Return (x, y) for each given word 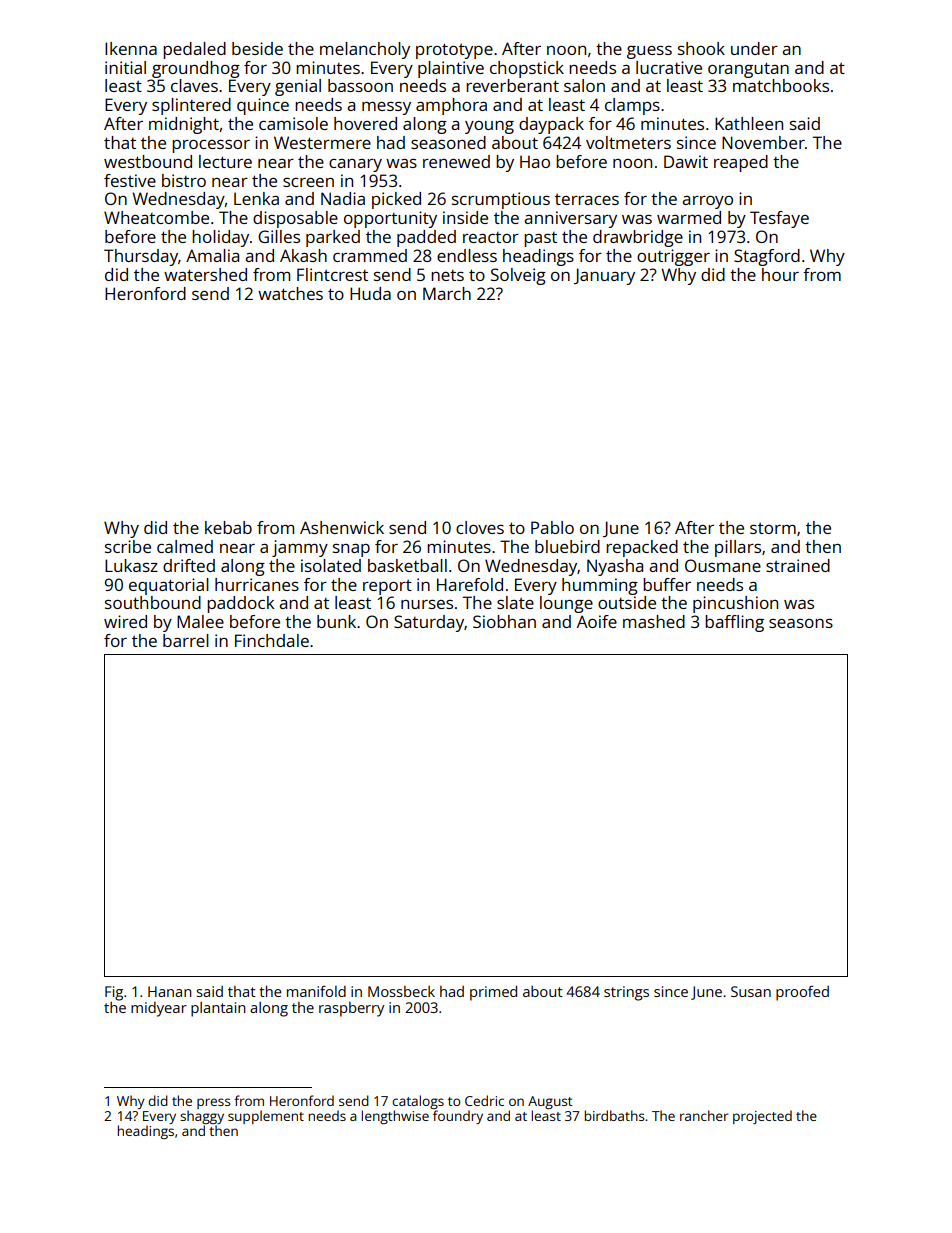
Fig (114, 993)
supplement (266, 1117)
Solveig (518, 276)
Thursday (141, 257)
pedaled (194, 50)
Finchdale (272, 640)
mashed (654, 621)
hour (780, 274)
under (754, 48)
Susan (751, 991)
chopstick (527, 69)
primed (493, 993)
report (387, 587)
